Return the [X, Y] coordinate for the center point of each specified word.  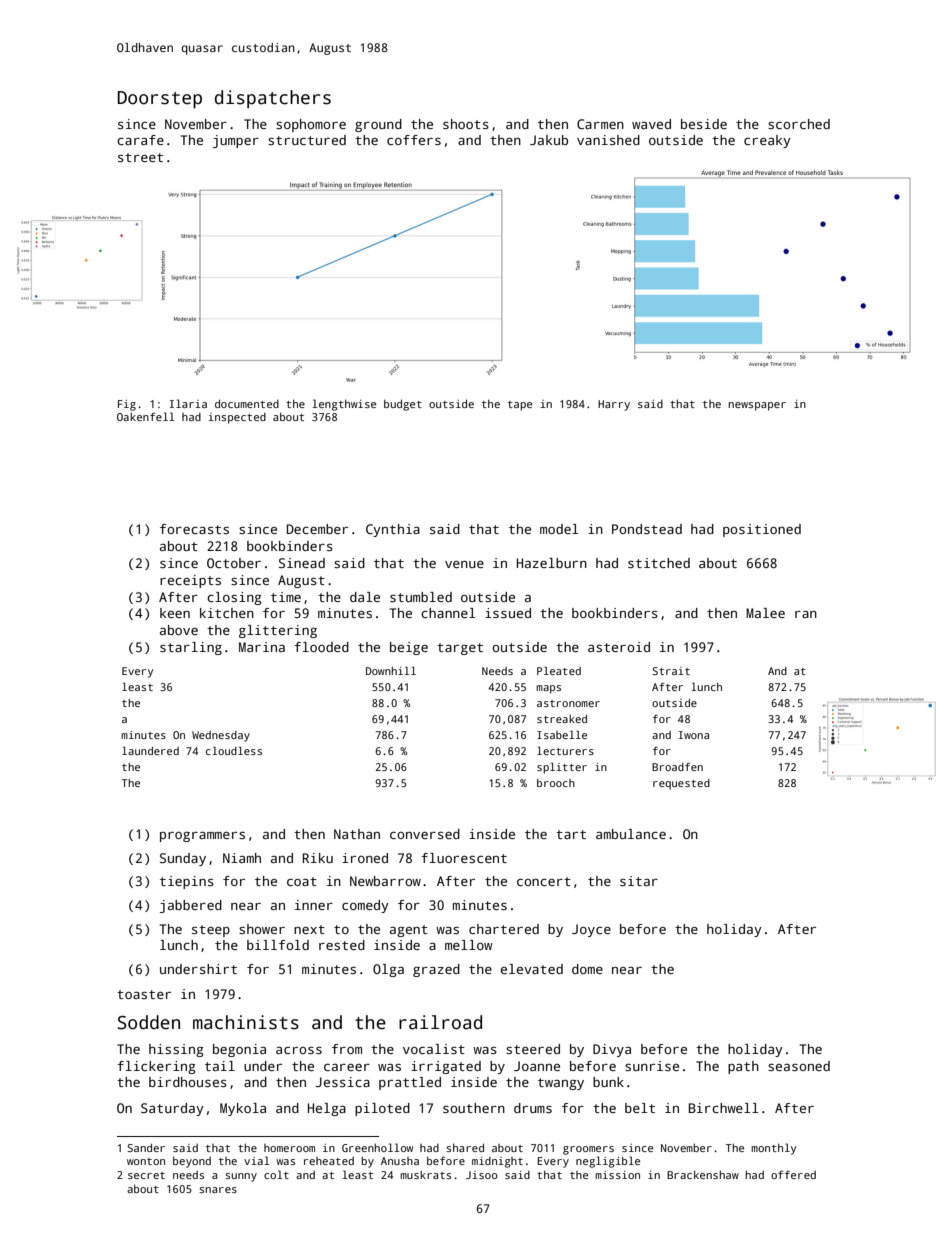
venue [464, 564]
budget [403, 405]
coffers [414, 140]
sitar [639, 881]
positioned [762, 530]
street [140, 157]
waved [651, 124]
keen [175, 613]
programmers [202, 837]
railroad [440, 1022]
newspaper [757, 406]
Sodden [149, 1022]
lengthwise [344, 405]
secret [146, 1175]
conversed [425, 834]
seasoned [799, 1066]
